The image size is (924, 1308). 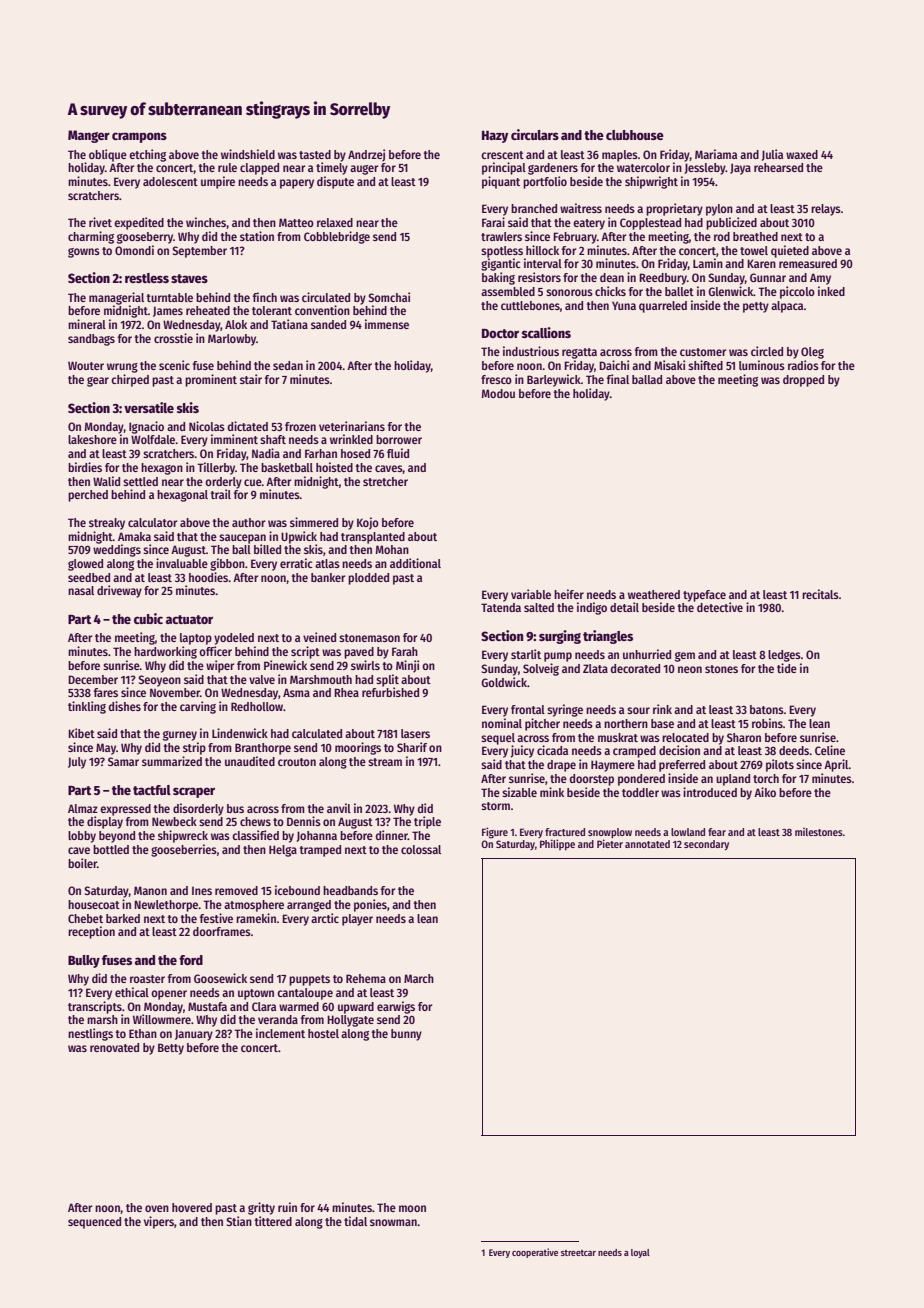 What do you see at coordinates (427, 822) in the screenshot?
I see `triple` at bounding box center [427, 822].
